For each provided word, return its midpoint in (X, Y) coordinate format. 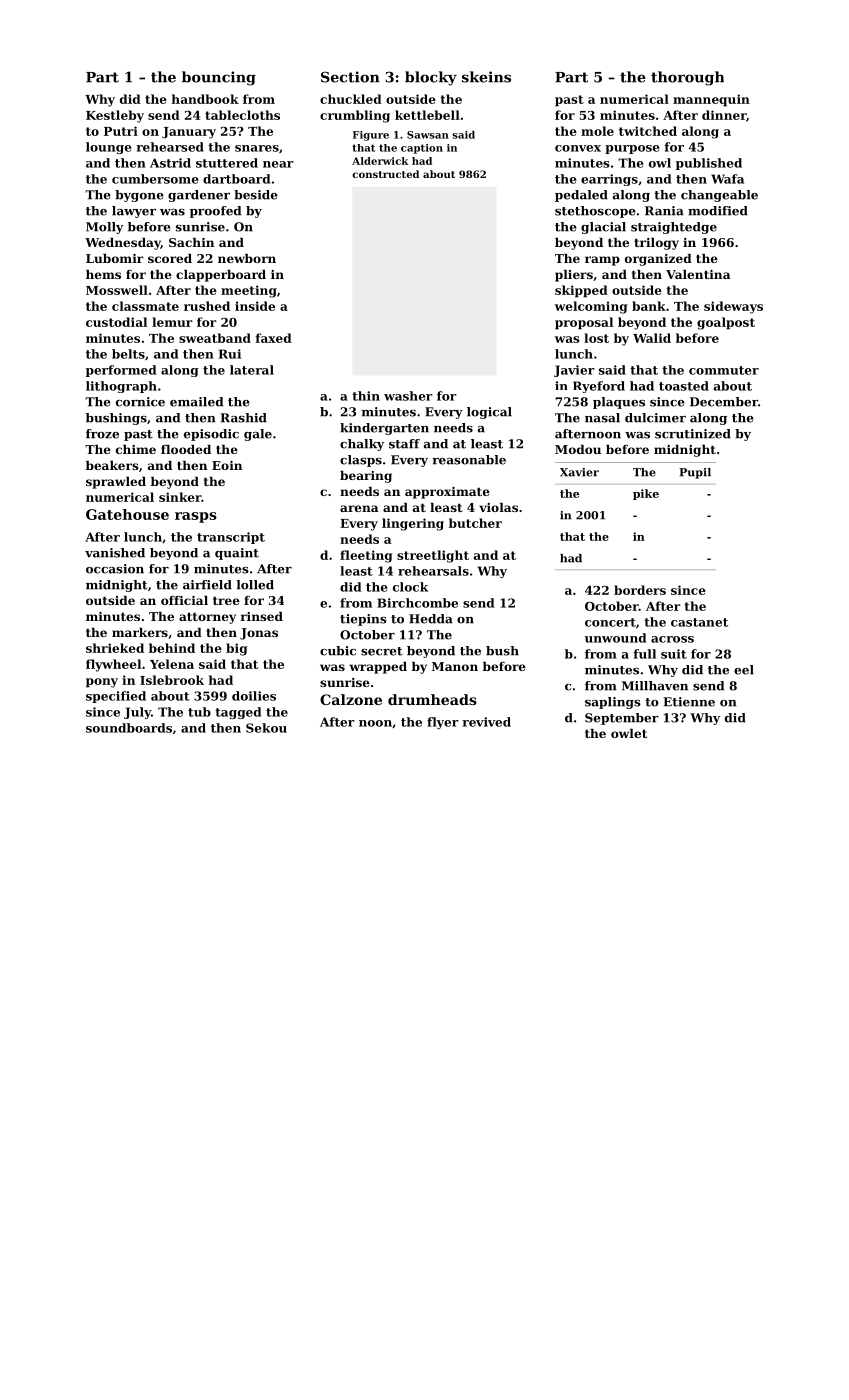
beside (256, 195)
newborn (247, 258)
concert (610, 622)
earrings (609, 180)
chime (136, 449)
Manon (455, 666)
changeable (719, 196)
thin (366, 396)
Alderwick (380, 161)
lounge (108, 148)
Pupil (695, 473)
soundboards (129, 728)
